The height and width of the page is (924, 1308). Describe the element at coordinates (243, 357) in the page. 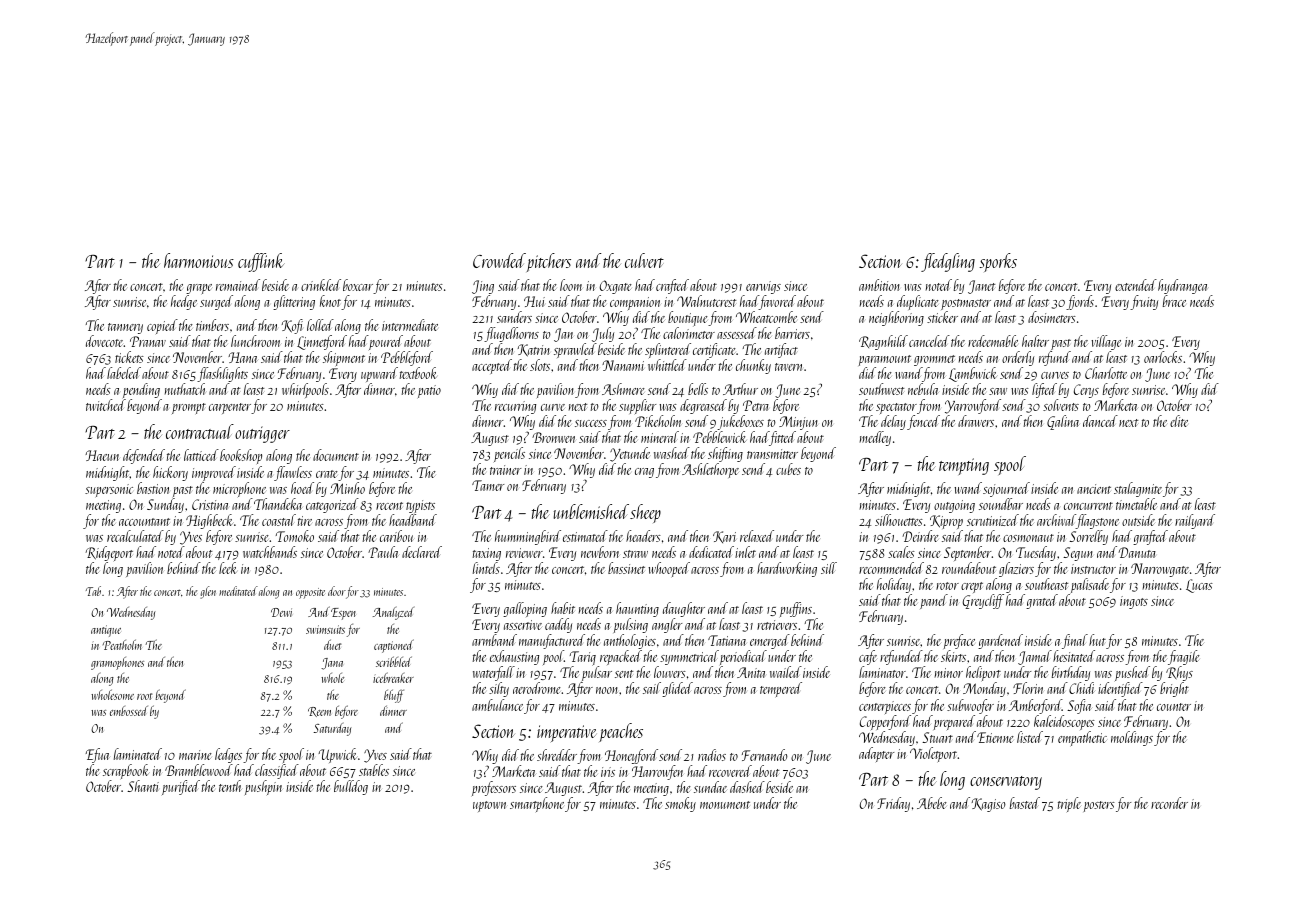

I see `Hana` at that location.
